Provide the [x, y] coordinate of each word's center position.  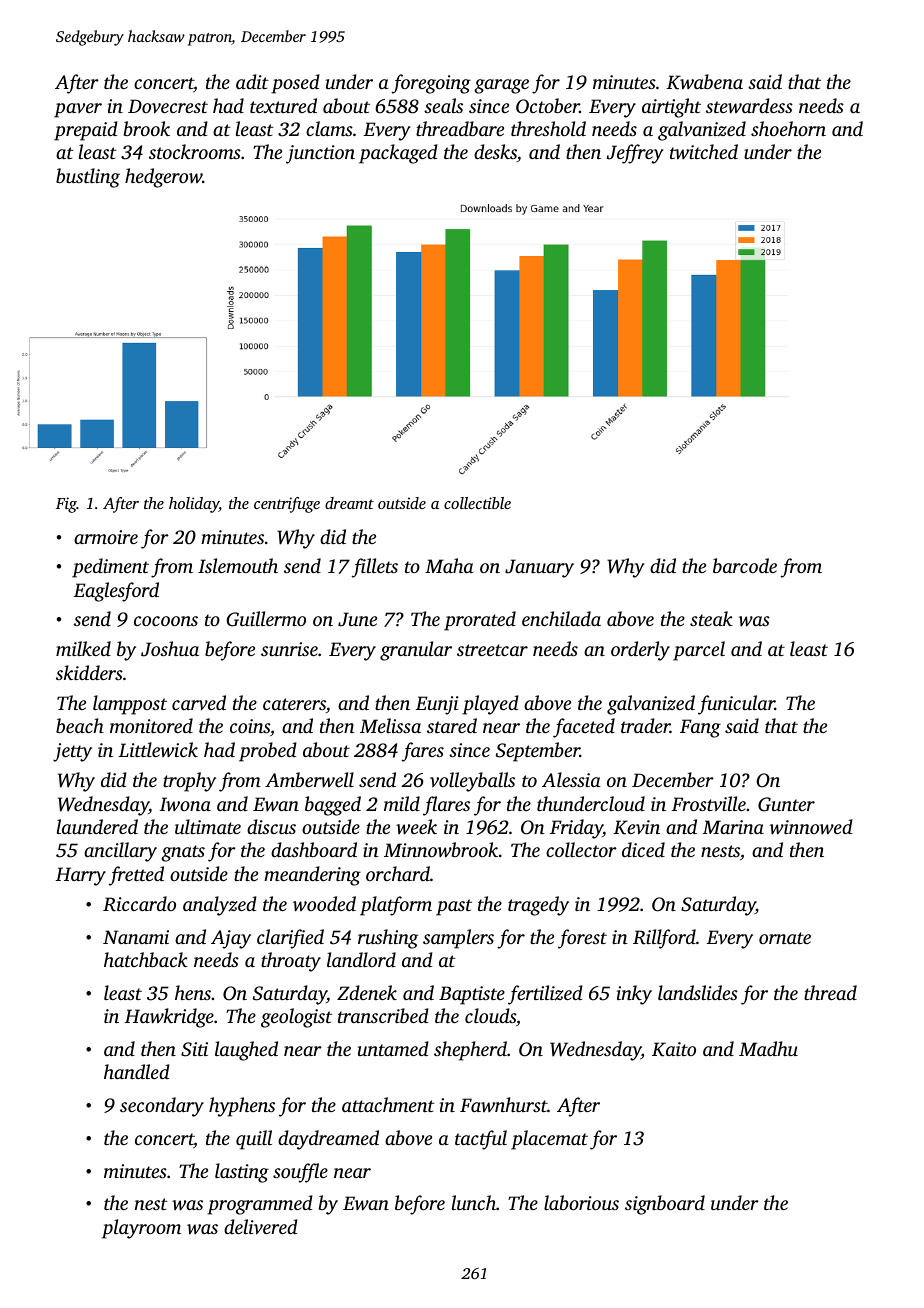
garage [501, 86]
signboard [665, 1205]
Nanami [136, 937]
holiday [194, 505]
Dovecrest [168, 106]
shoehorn [788, 128]
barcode [745, 565]
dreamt [349, 503]
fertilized [545, 995]
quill [254, 1140]
